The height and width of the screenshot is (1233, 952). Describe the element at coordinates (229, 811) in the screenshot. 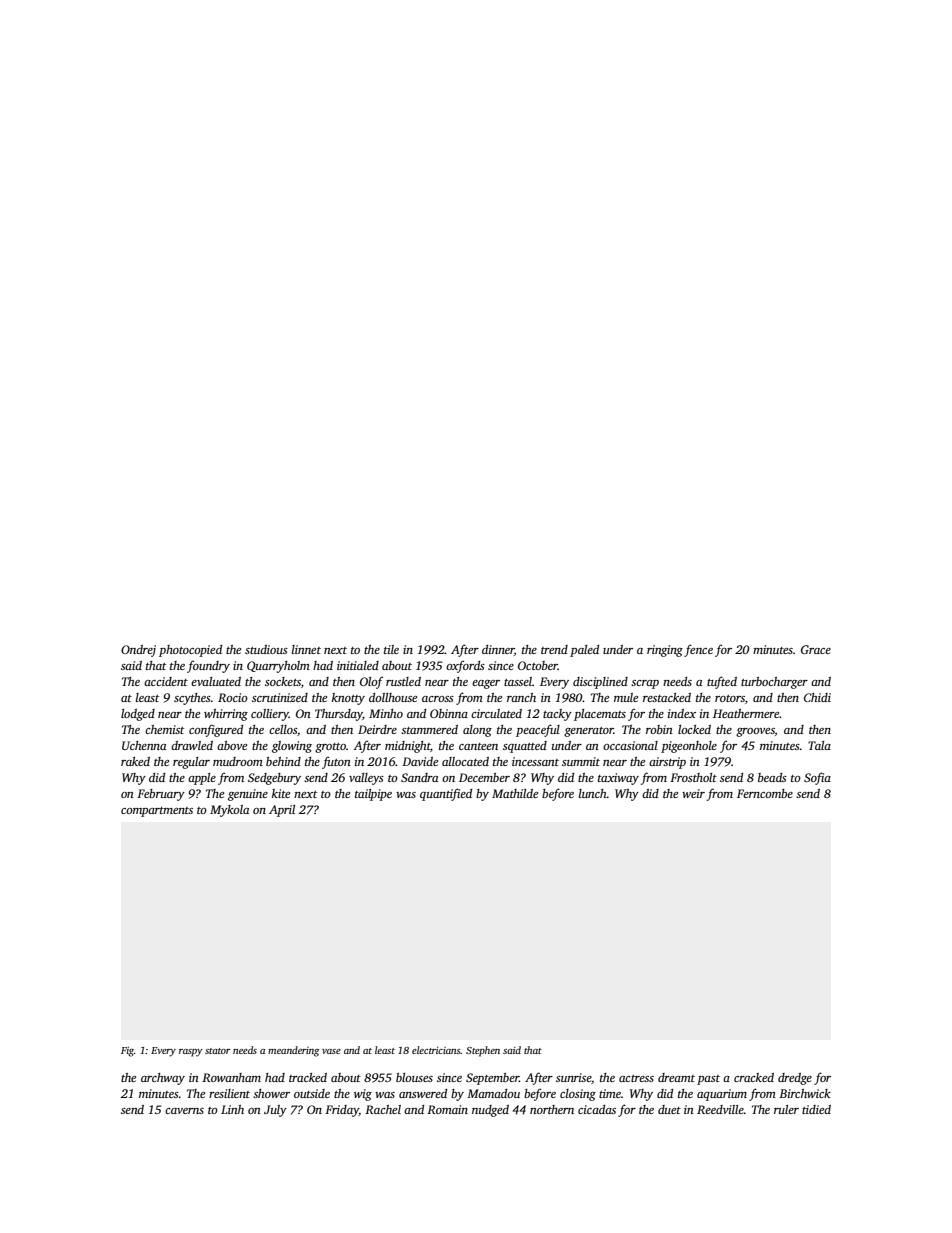

I see `Mykola` at that location.
